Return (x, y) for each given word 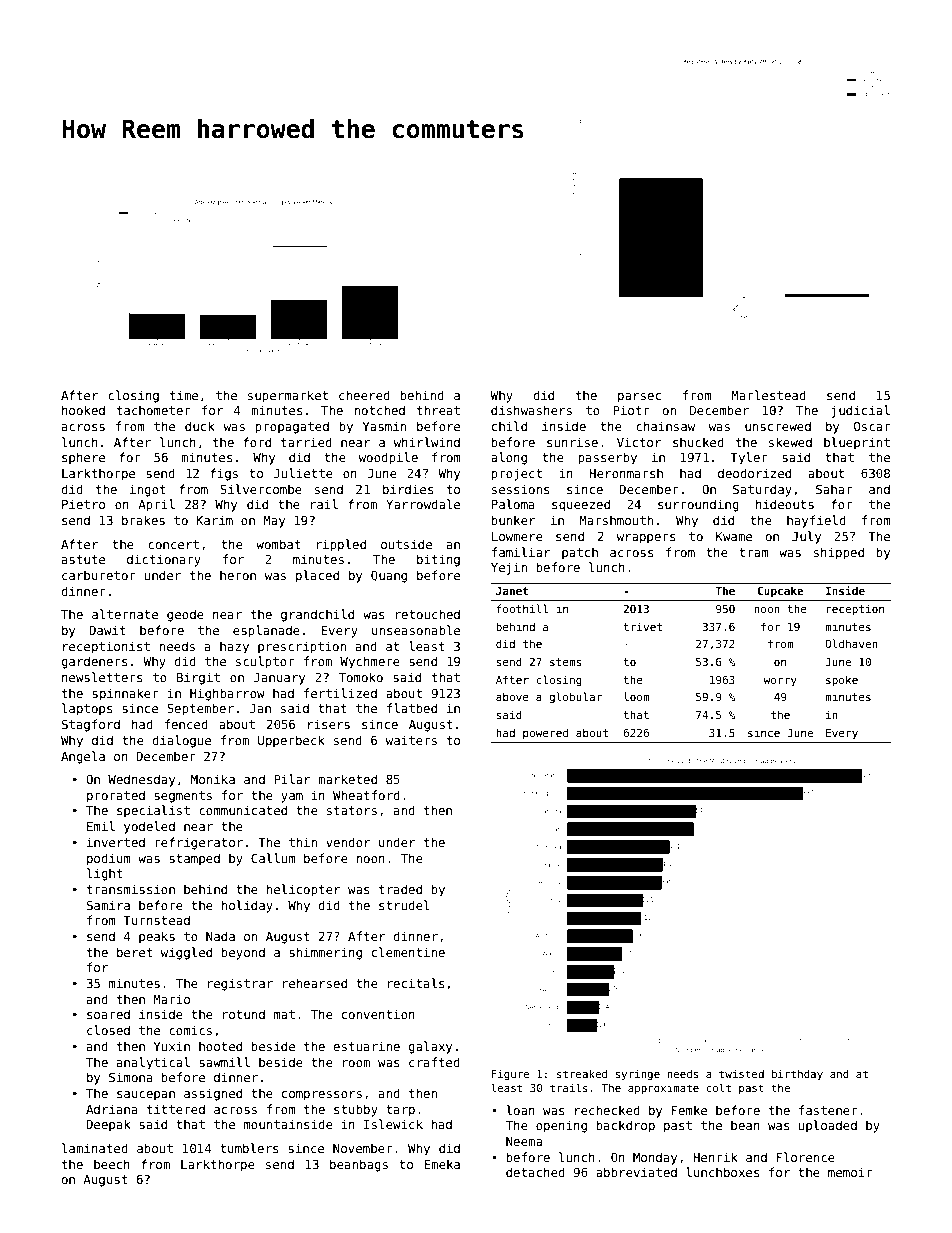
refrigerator (199, 843)
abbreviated (636, 1172)
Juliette (303, 473)
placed (317, 576)
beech (112, 1164)
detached (535, 1172)
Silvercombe (261, 489)
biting (438, 560)
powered (545, 733)
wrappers (646, 539)
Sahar (834, 489)
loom (636, 696)
